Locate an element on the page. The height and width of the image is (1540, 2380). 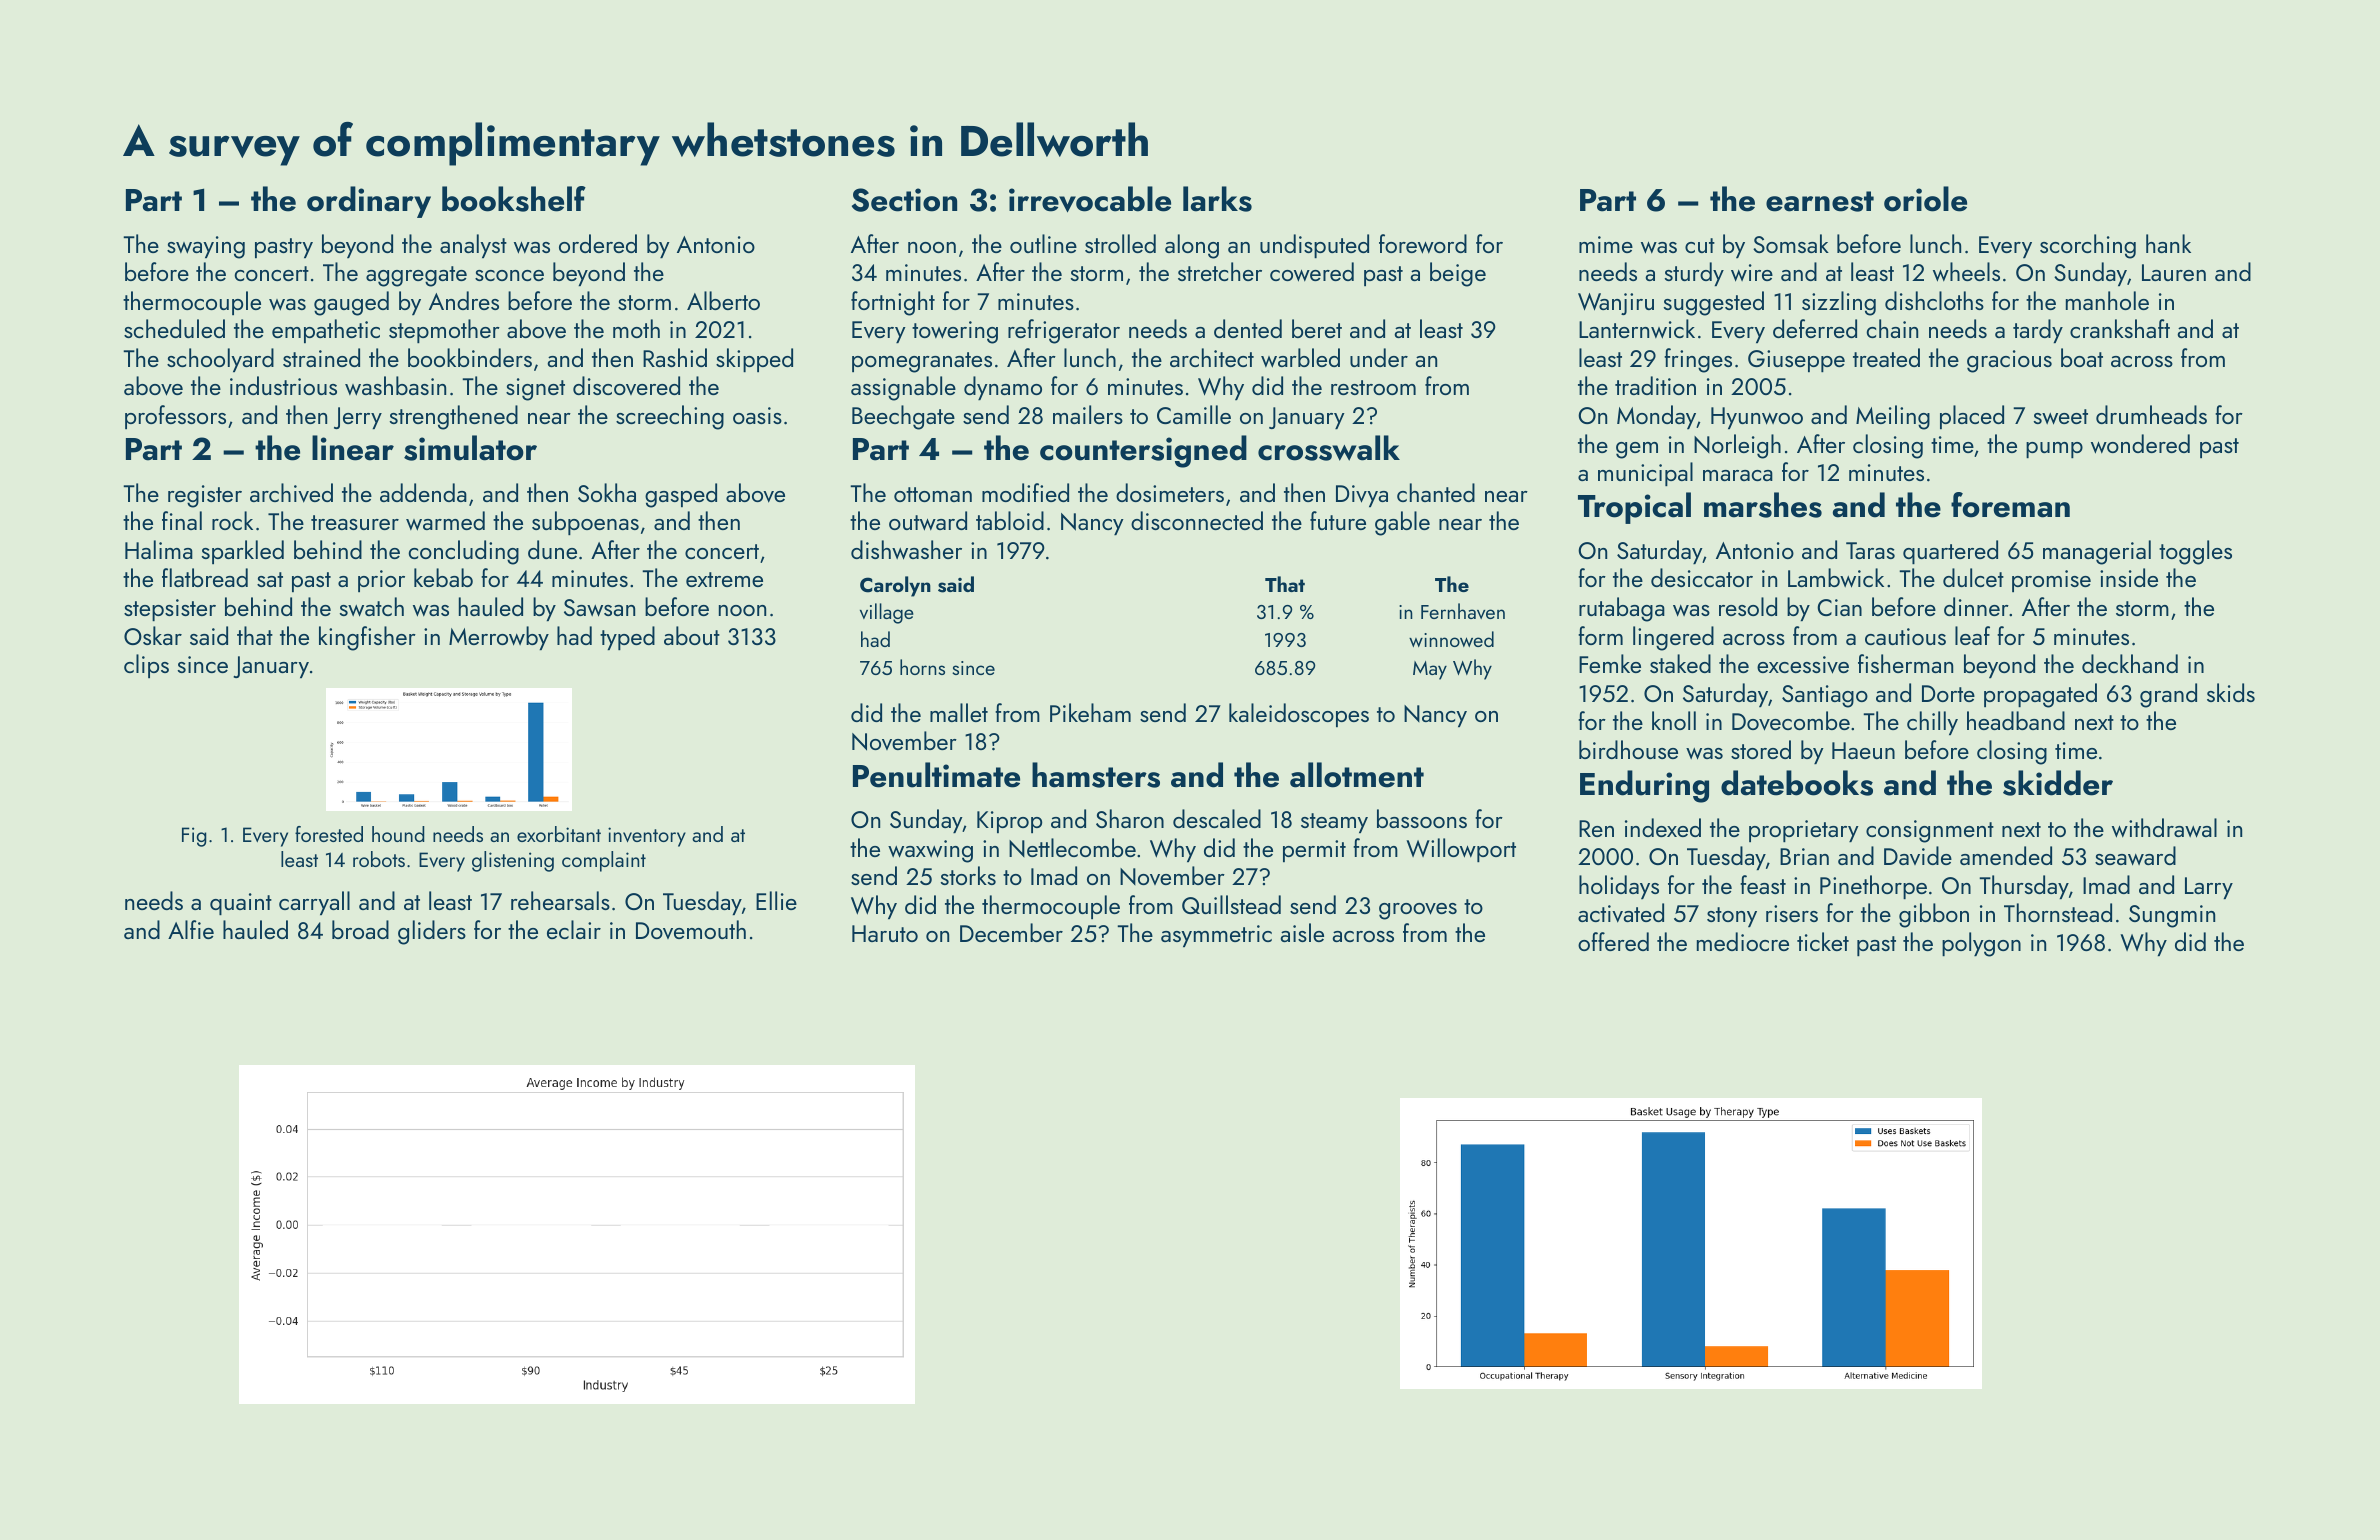
grand is located at coordinates (2168, 695).
